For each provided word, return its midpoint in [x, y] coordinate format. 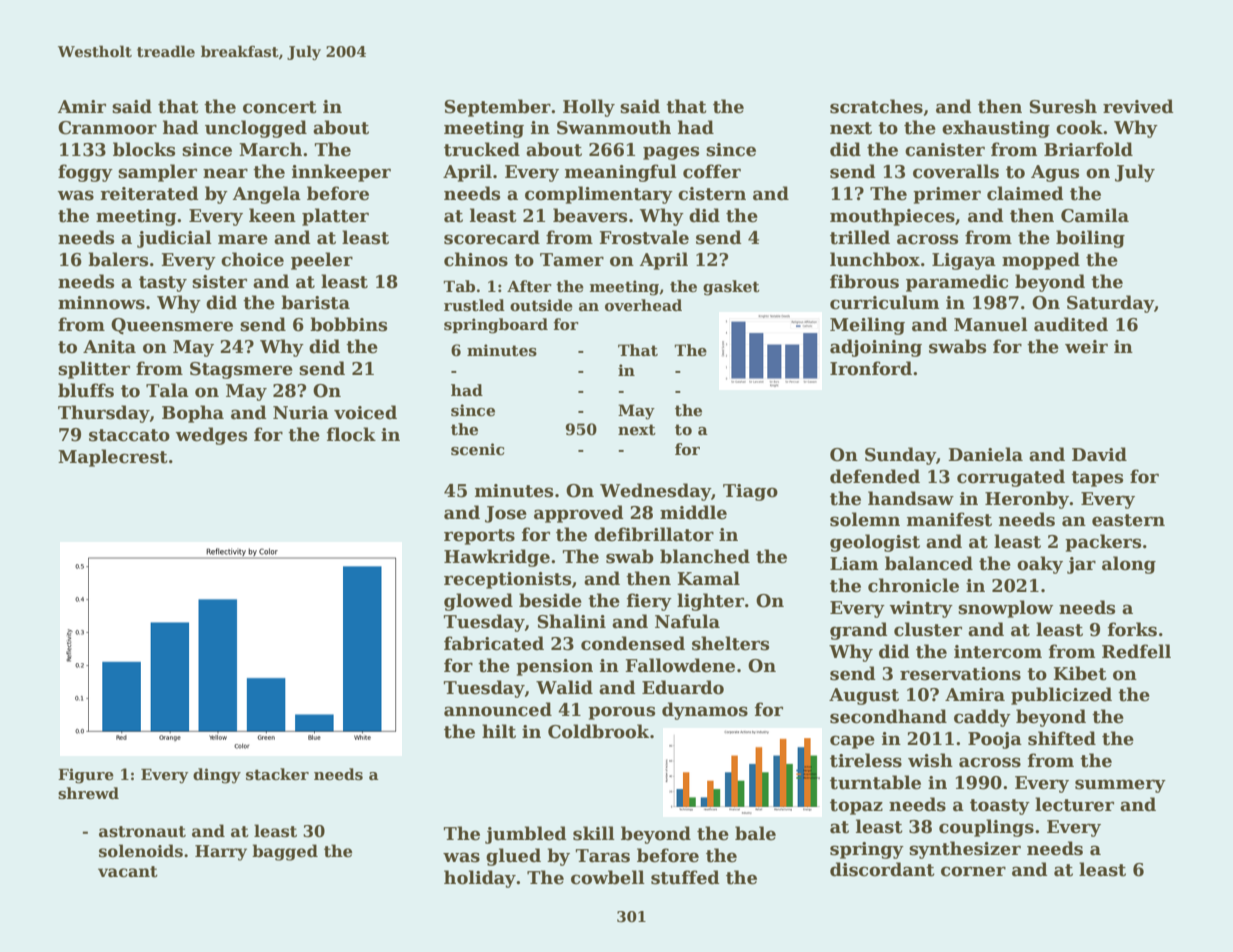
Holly [589, 108]
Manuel [991, 324]
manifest [949, 519]
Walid [564, 687]
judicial [174, 239]
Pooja [995, 740]
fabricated [494, 643]
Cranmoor [107, 128]
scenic [477, 449]
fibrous [864, 281]
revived [1138, 106]
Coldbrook [598, 731]
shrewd [88, 793]
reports [479, 537]
